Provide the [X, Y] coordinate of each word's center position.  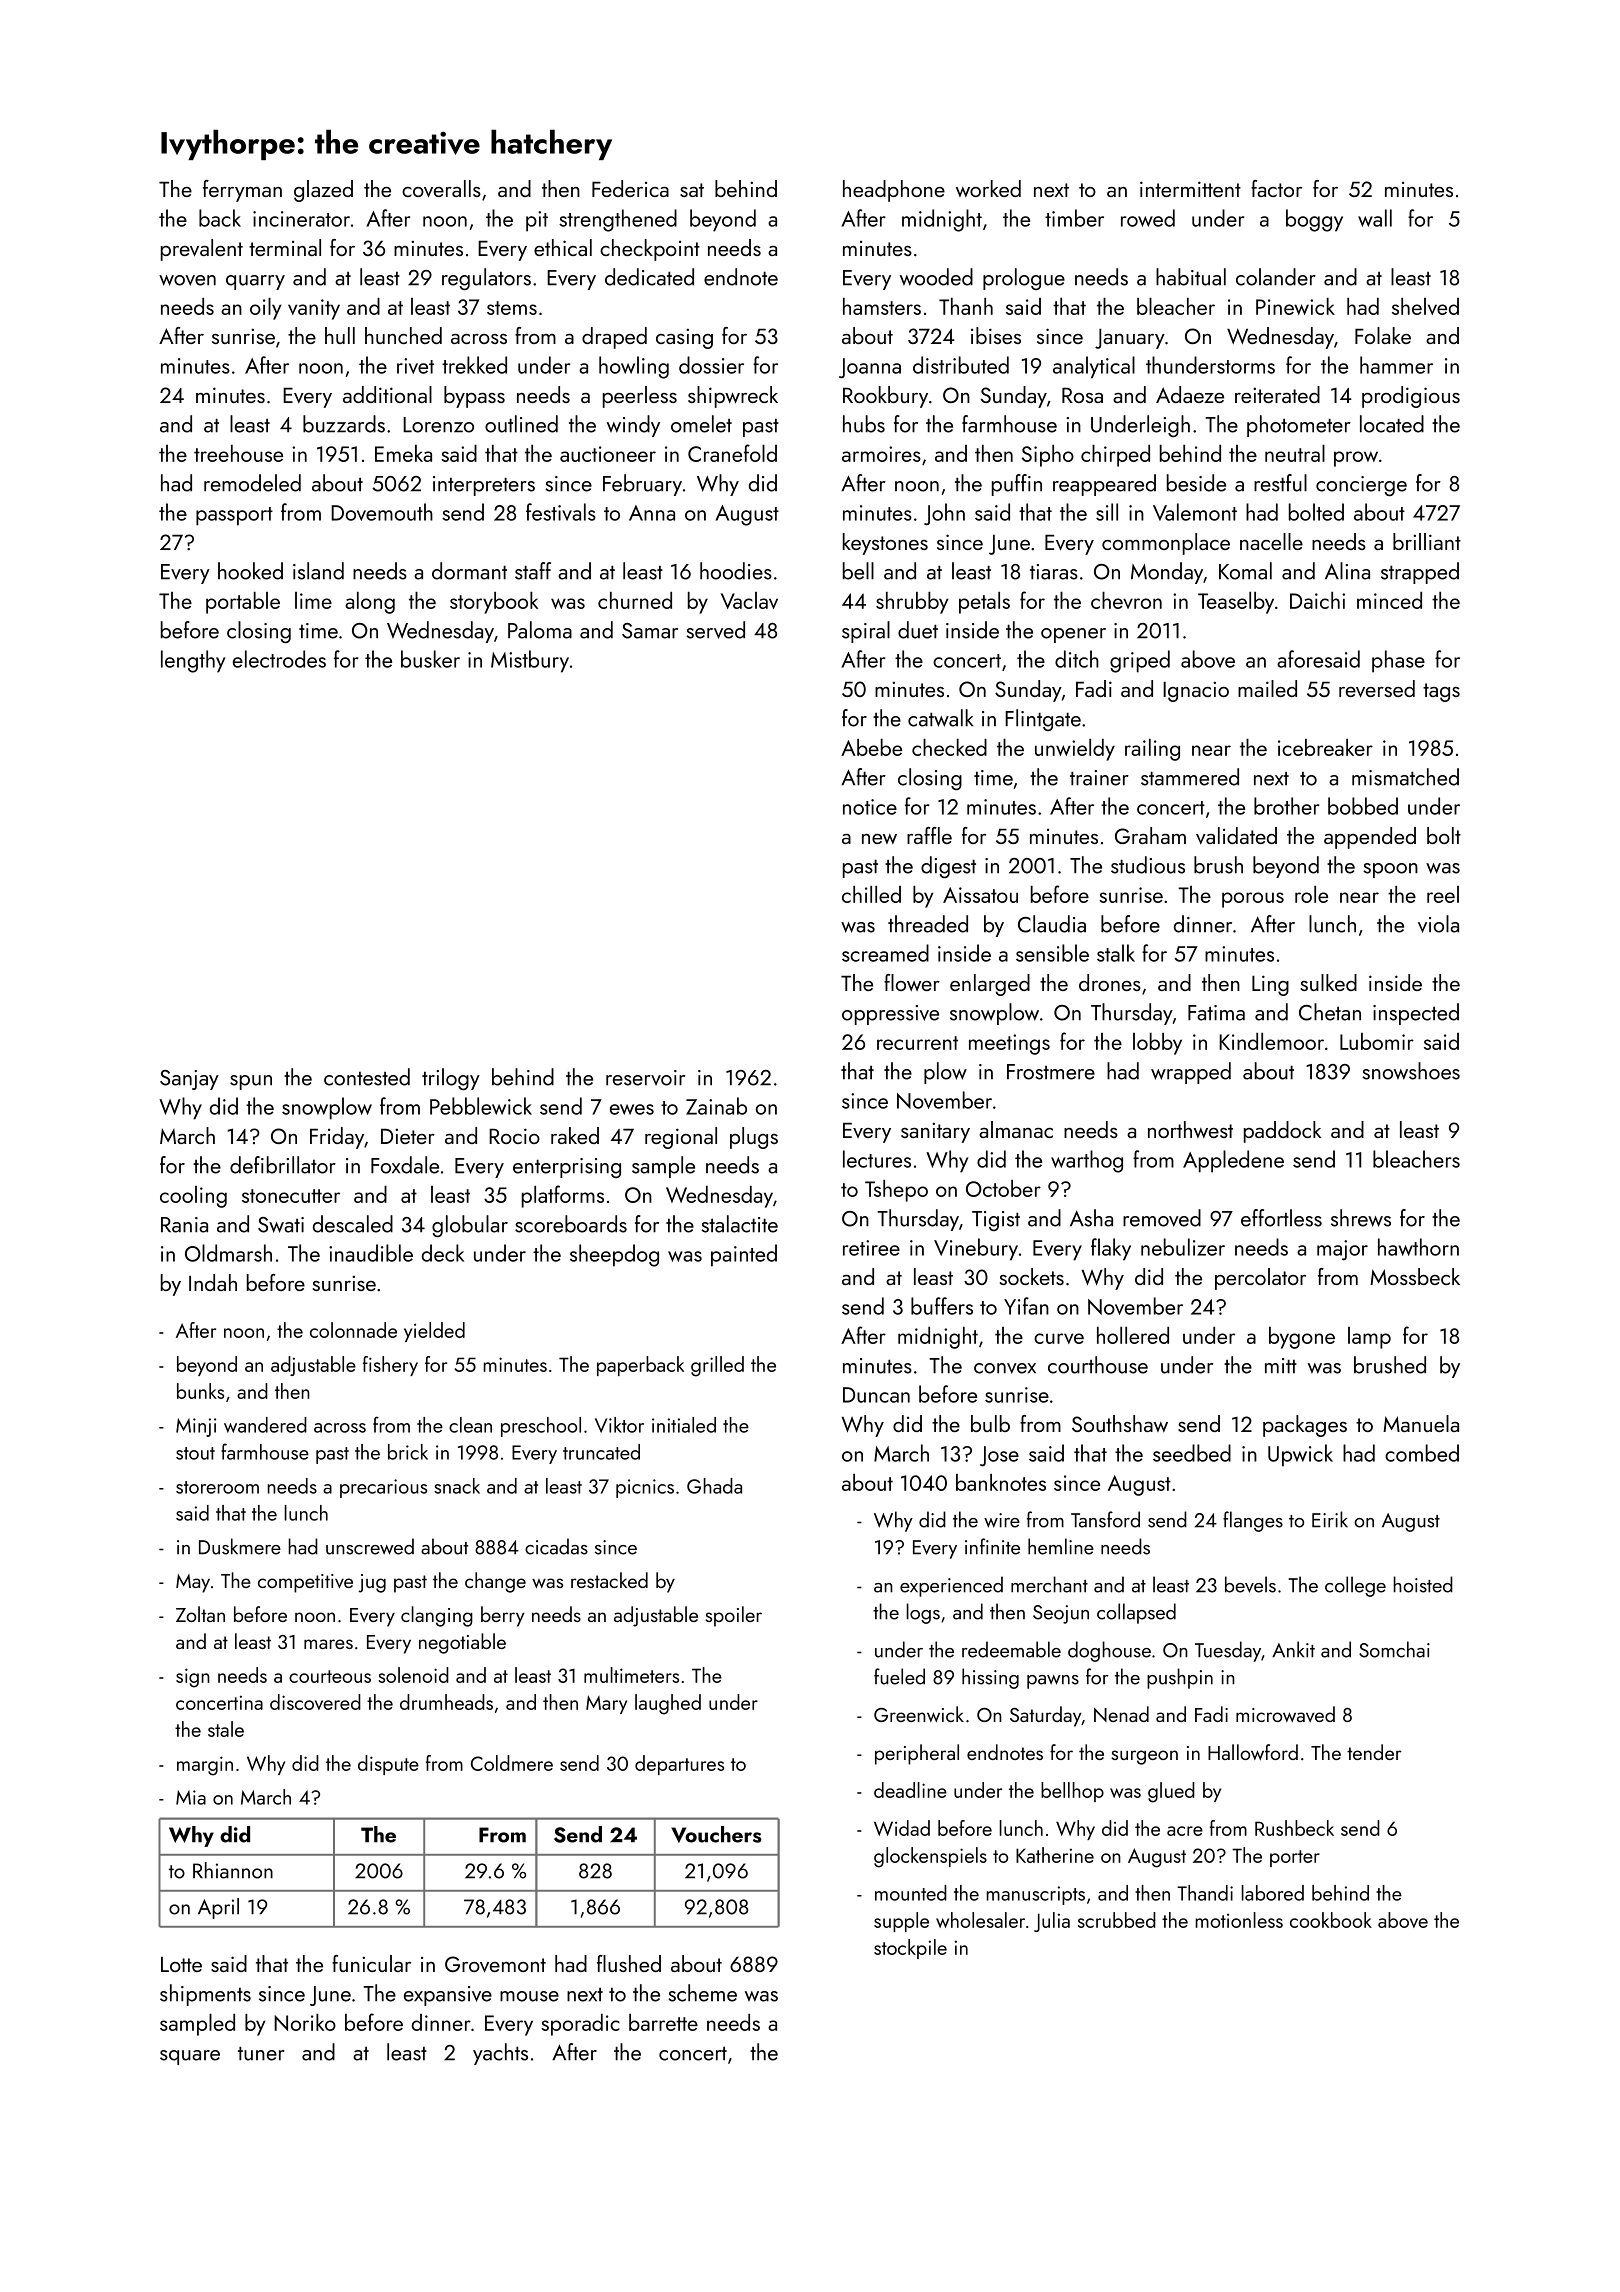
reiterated [1277, 394]
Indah [213, 1282]
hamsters [882, 306]
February [642, 485]
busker [430, 659]
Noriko [305, 2022]
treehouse [238, 453]
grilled [717, 1366]
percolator [1260, 1279]
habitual [1191, 277]
